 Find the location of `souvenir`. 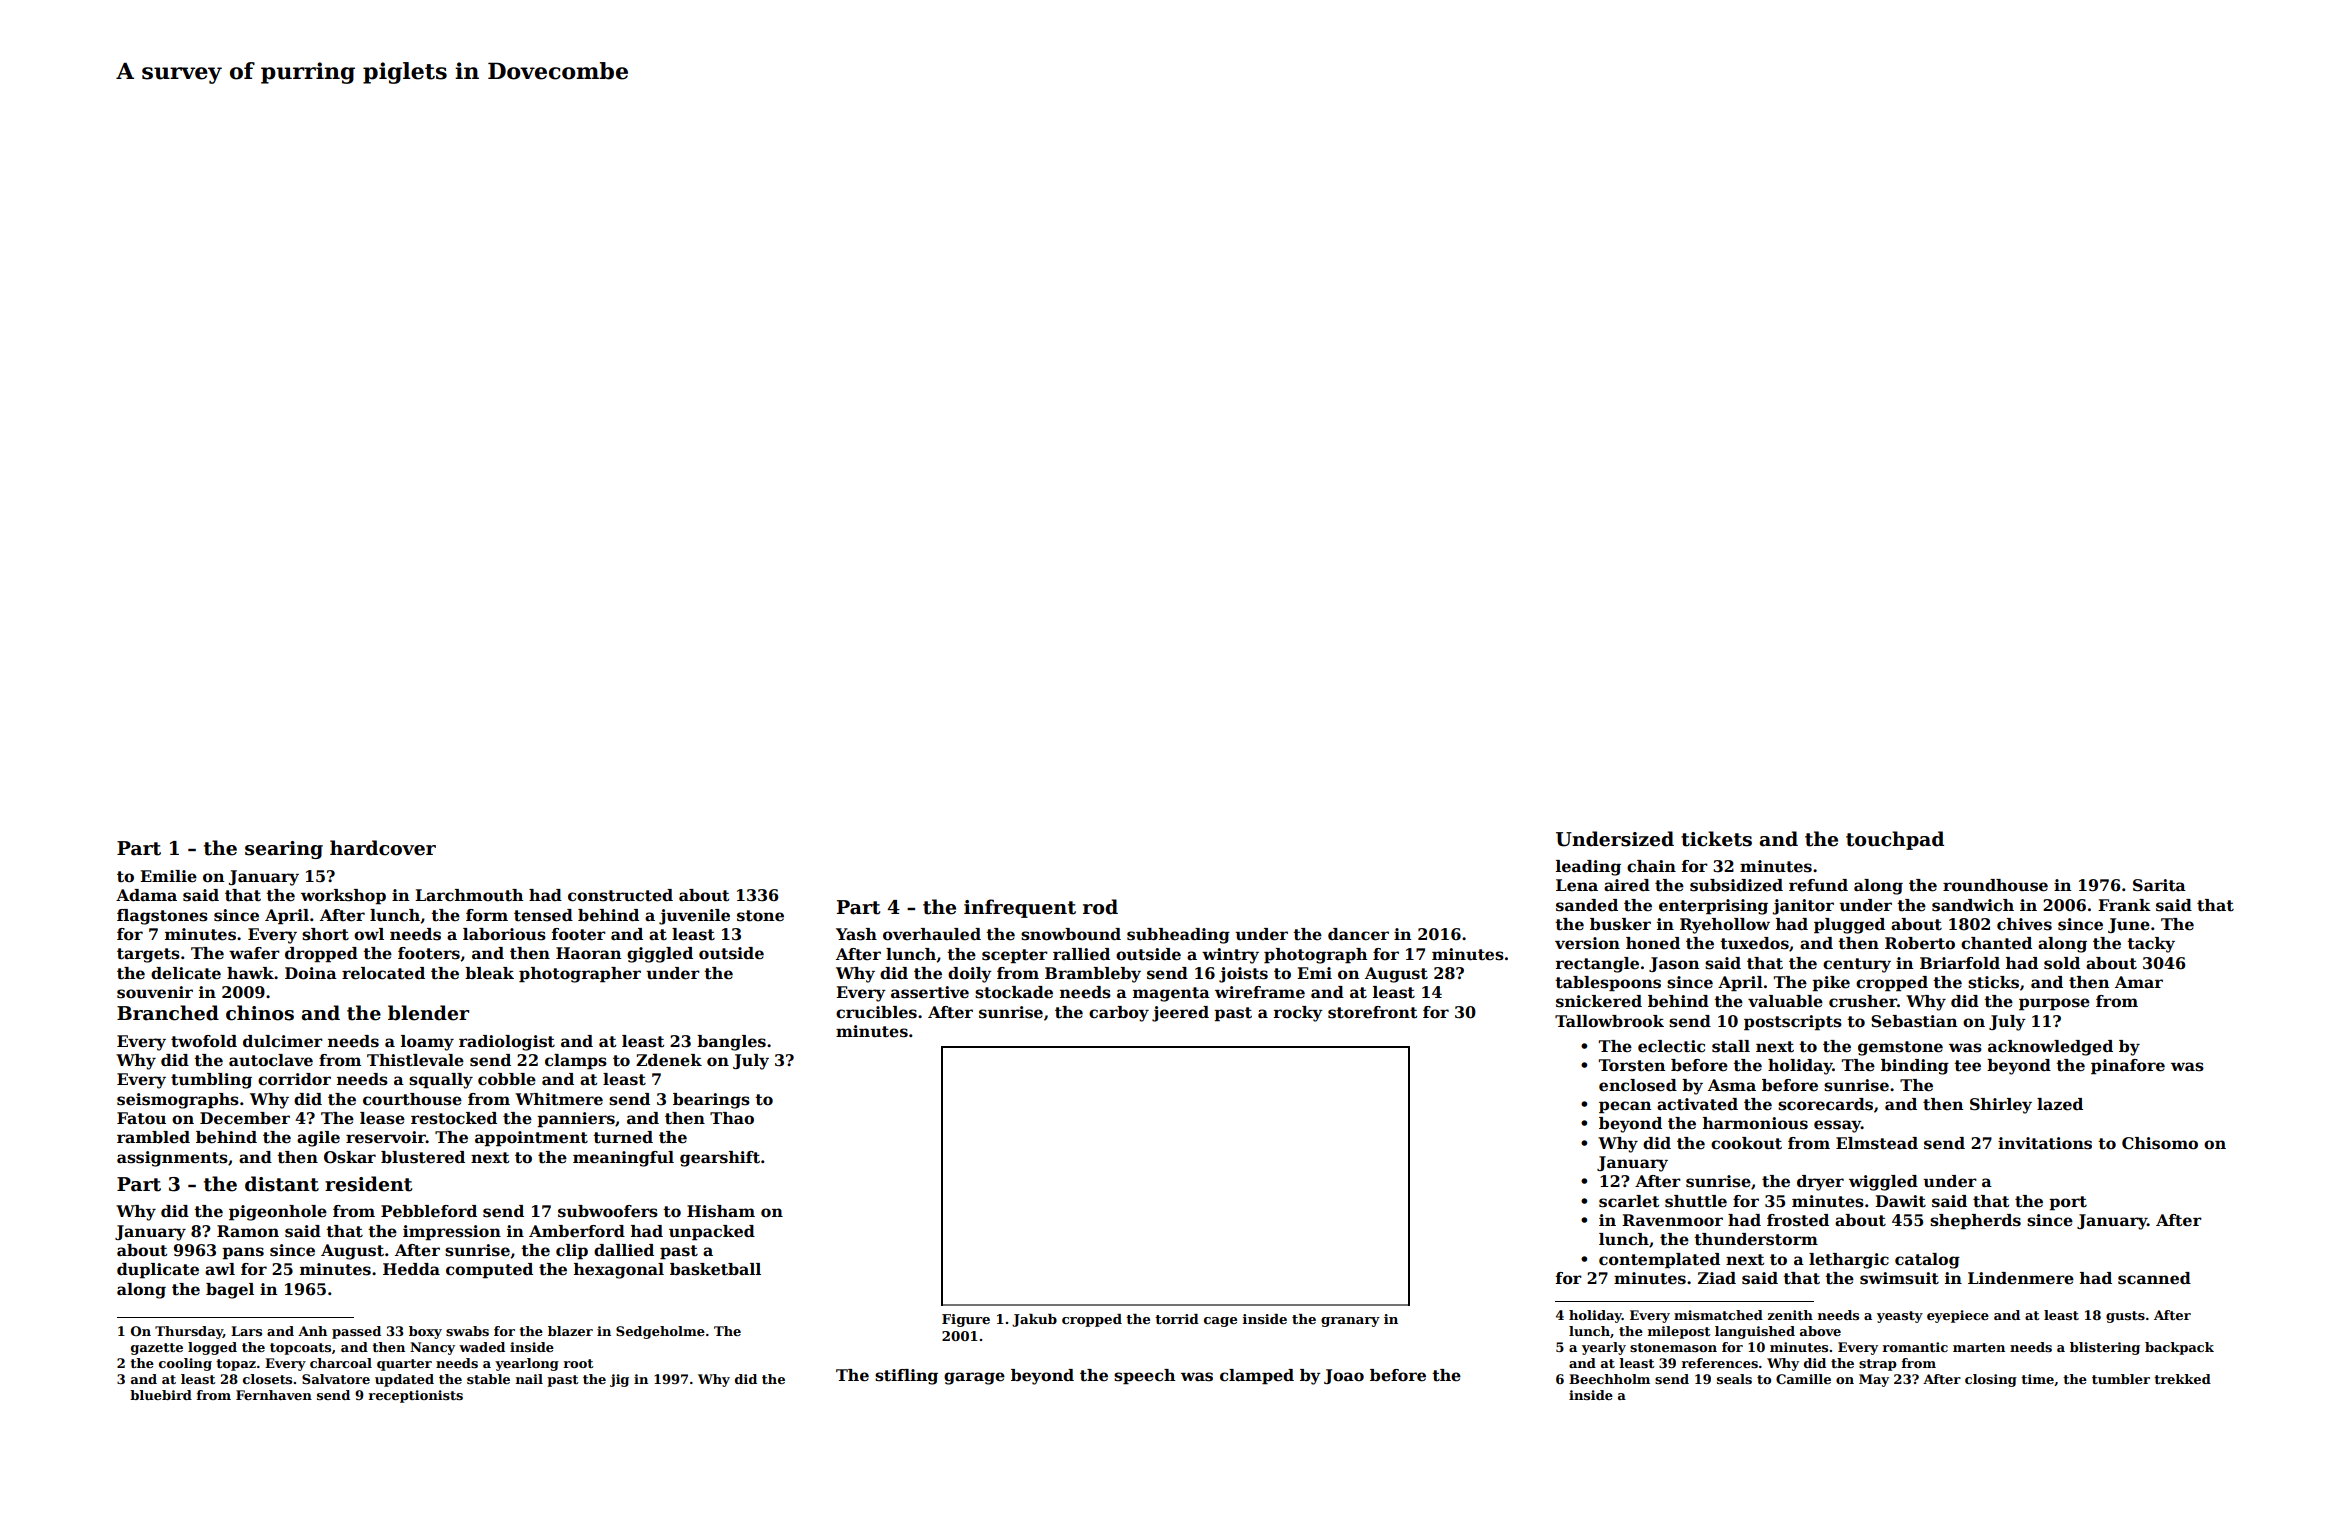

souvenir is located at coordinates (155, 992).
